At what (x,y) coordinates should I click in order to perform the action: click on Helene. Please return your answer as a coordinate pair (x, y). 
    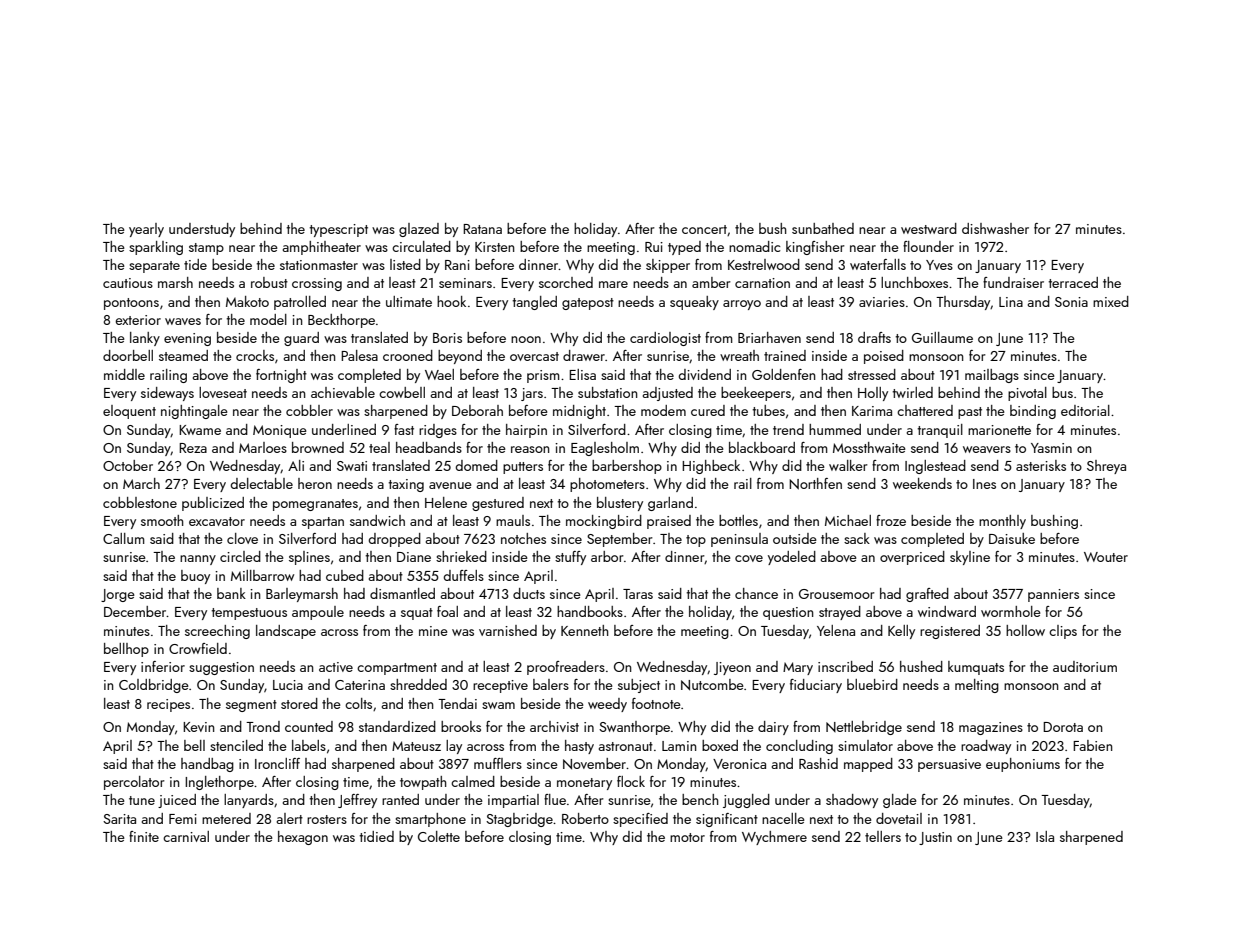
    Looking at the image, I should click on (446, 502).
